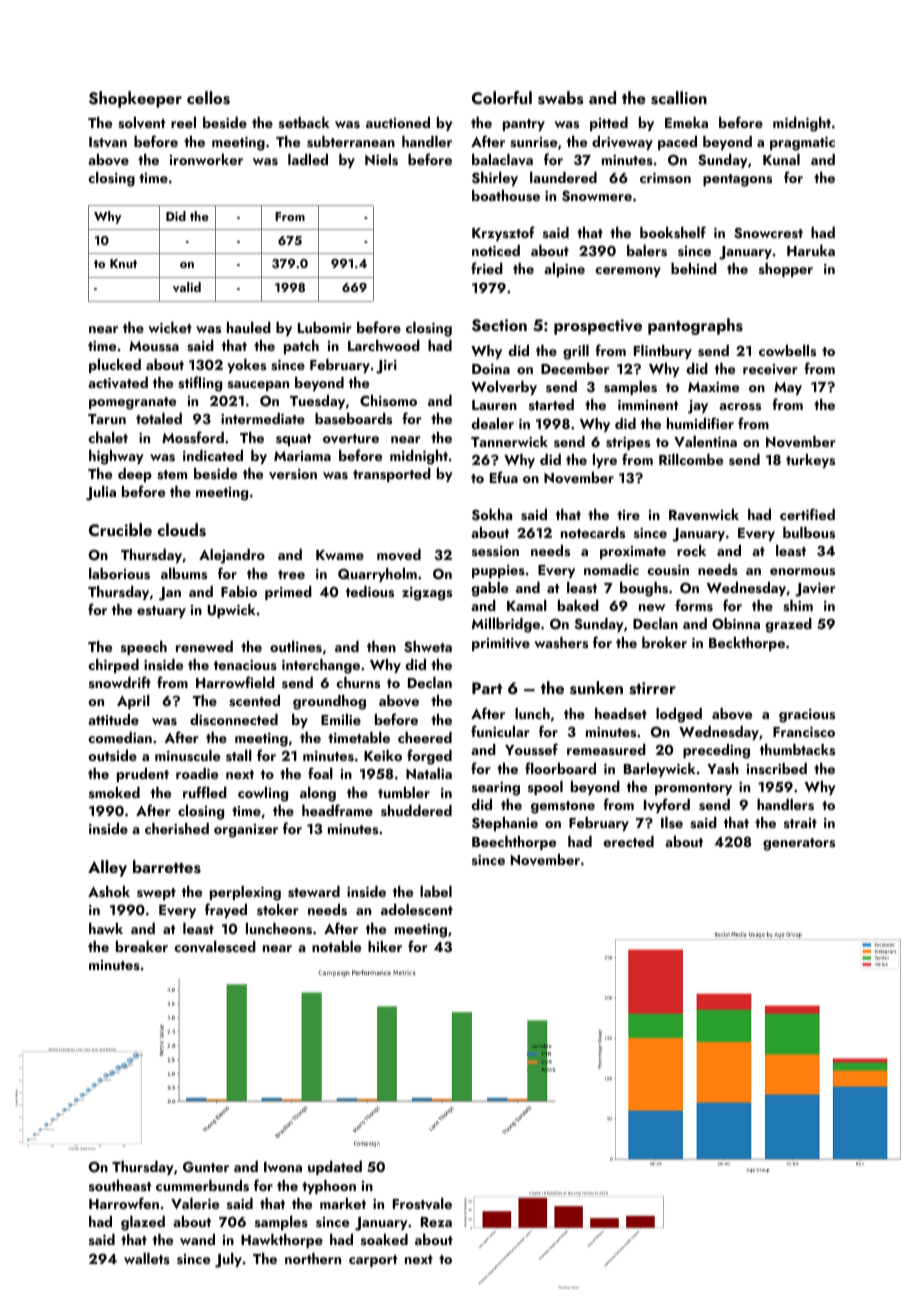  Describe the element at coordinates (500, 731) in the screenshot. I see `funicular` at that location.
